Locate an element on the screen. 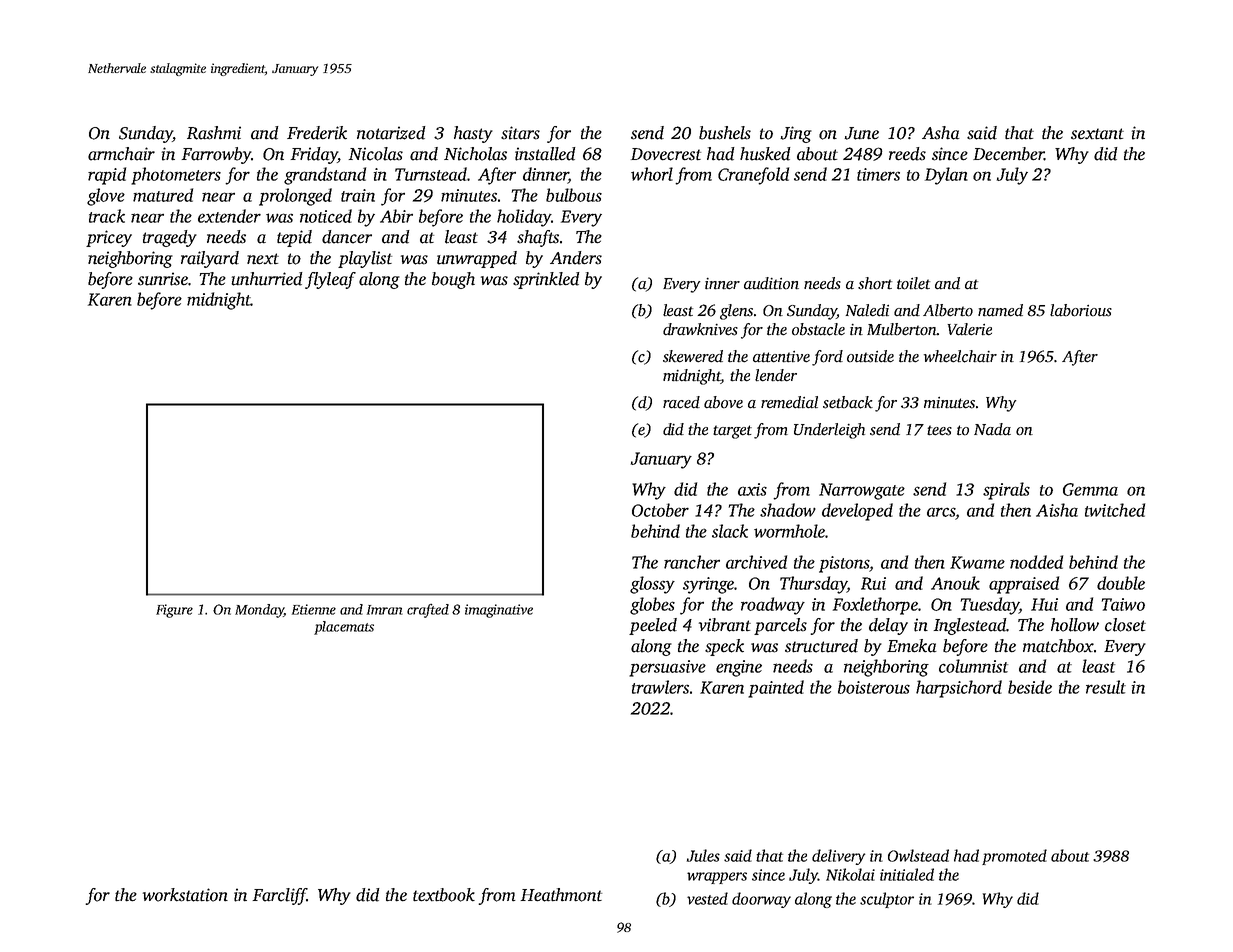 This screenshot has height=952, width=1233. December is located at coordinates (1008, 154).
